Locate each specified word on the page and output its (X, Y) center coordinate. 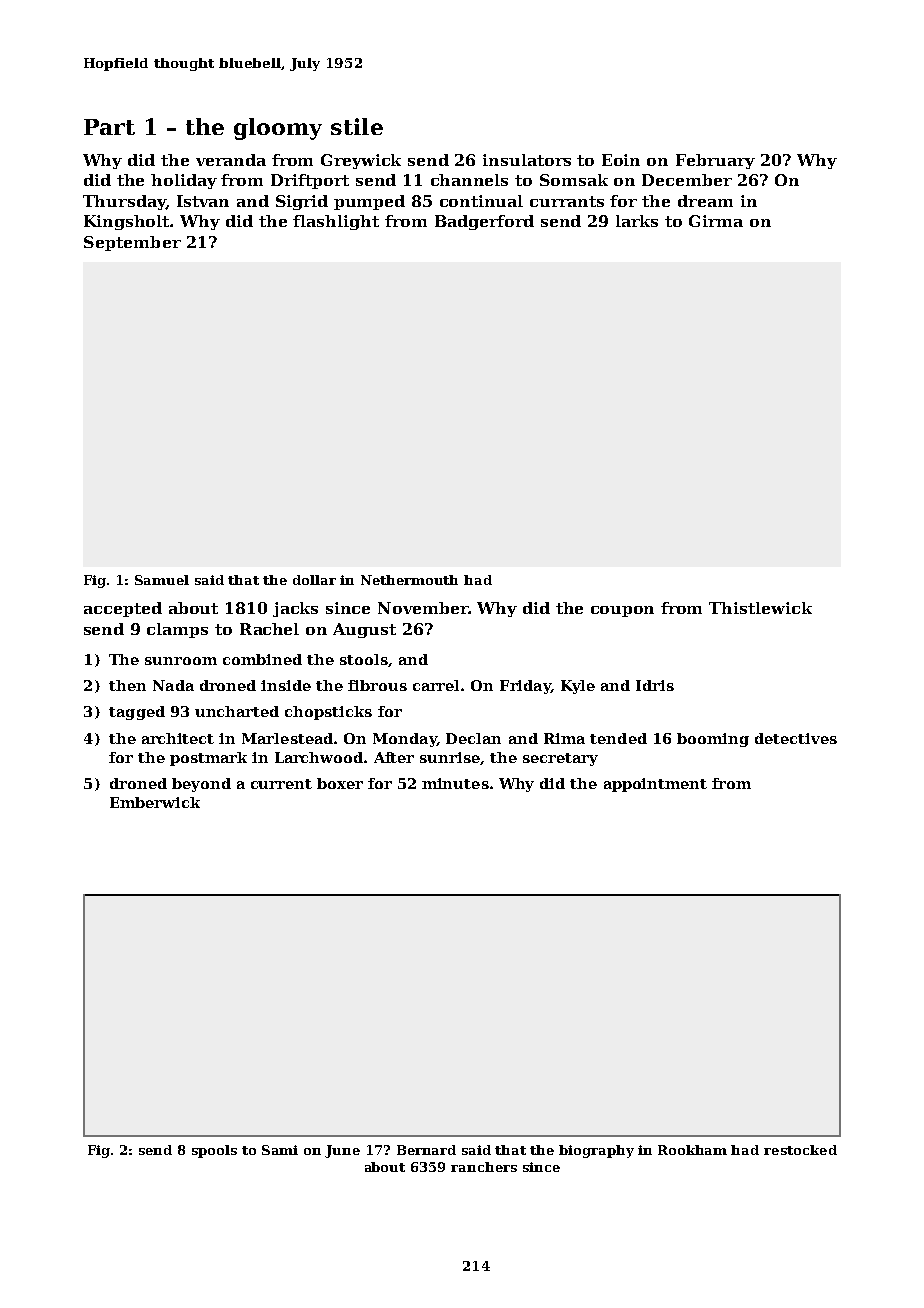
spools (214, 1151)
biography (596, 1151)
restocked (800, 1150)
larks (637, 221)
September (132, 243)
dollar (314, 580)
